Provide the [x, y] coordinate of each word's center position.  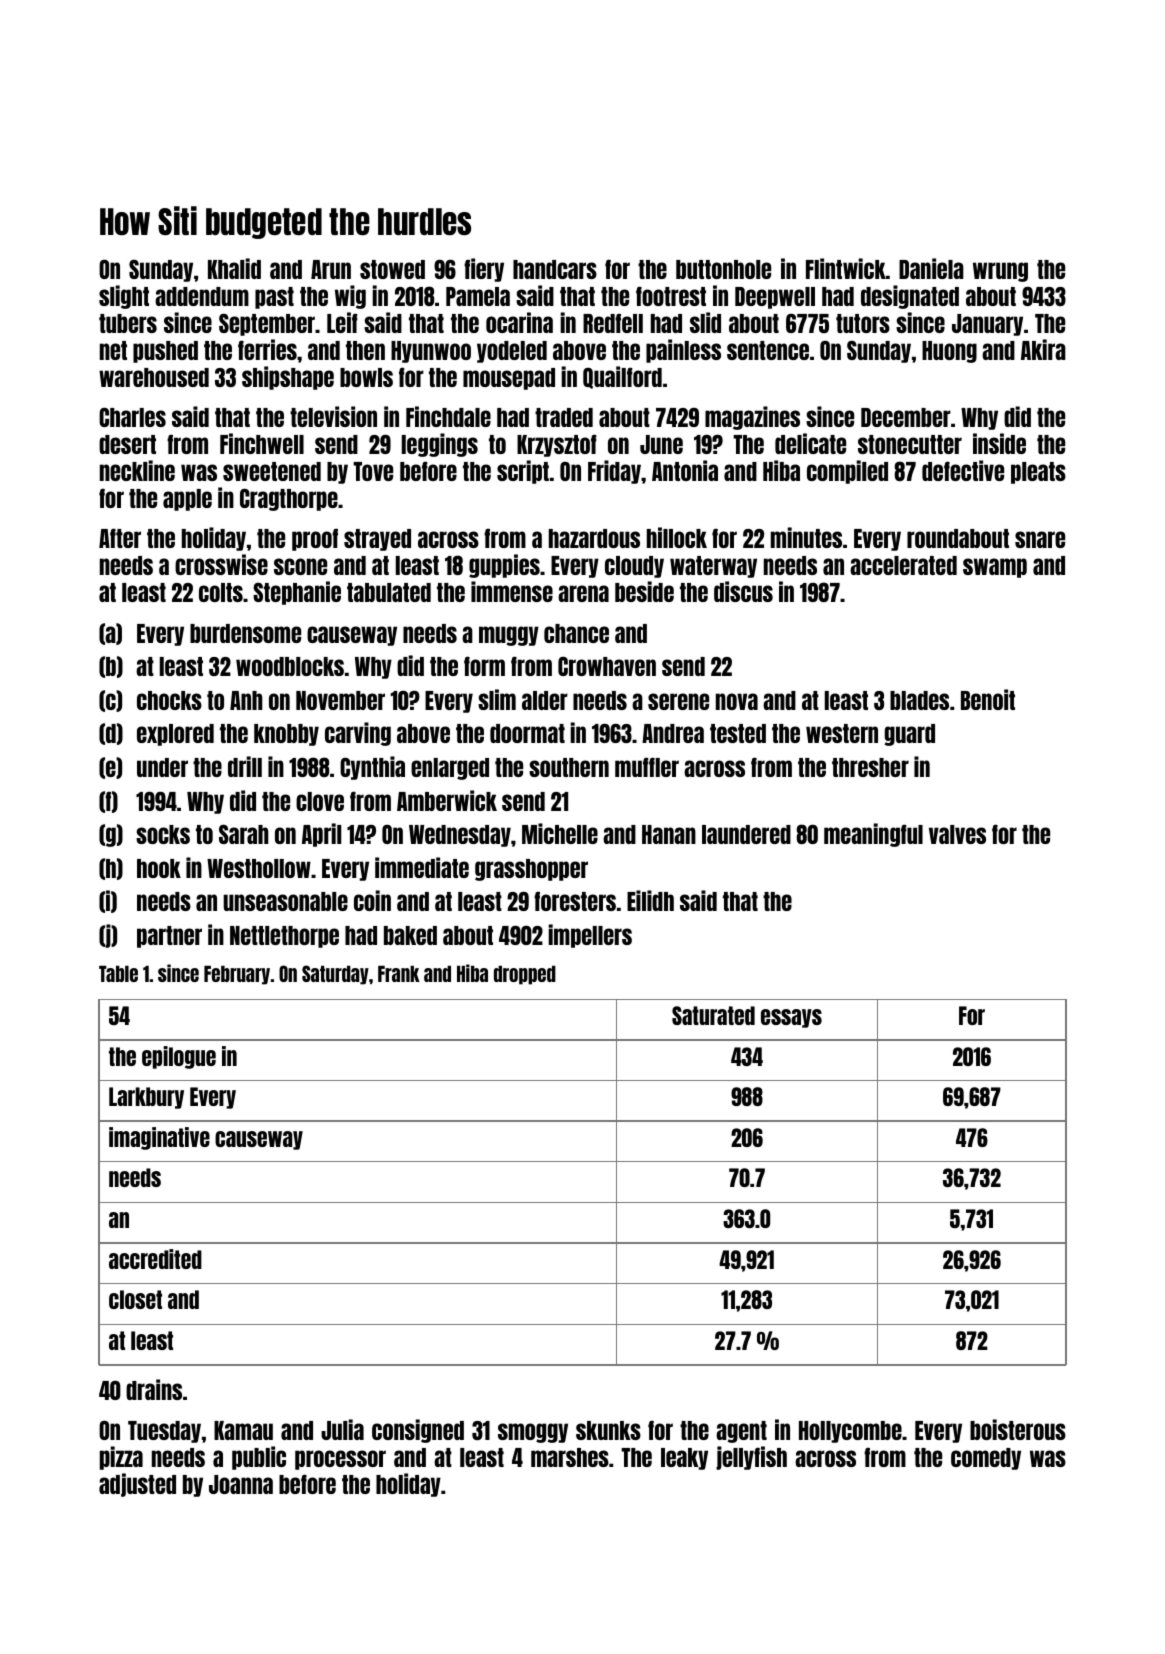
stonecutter [910, 444]
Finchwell [262, 443]
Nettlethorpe [284, 937]
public [259, 1458]
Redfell [613, 323]
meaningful [873, 835]
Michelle [560, 833]
